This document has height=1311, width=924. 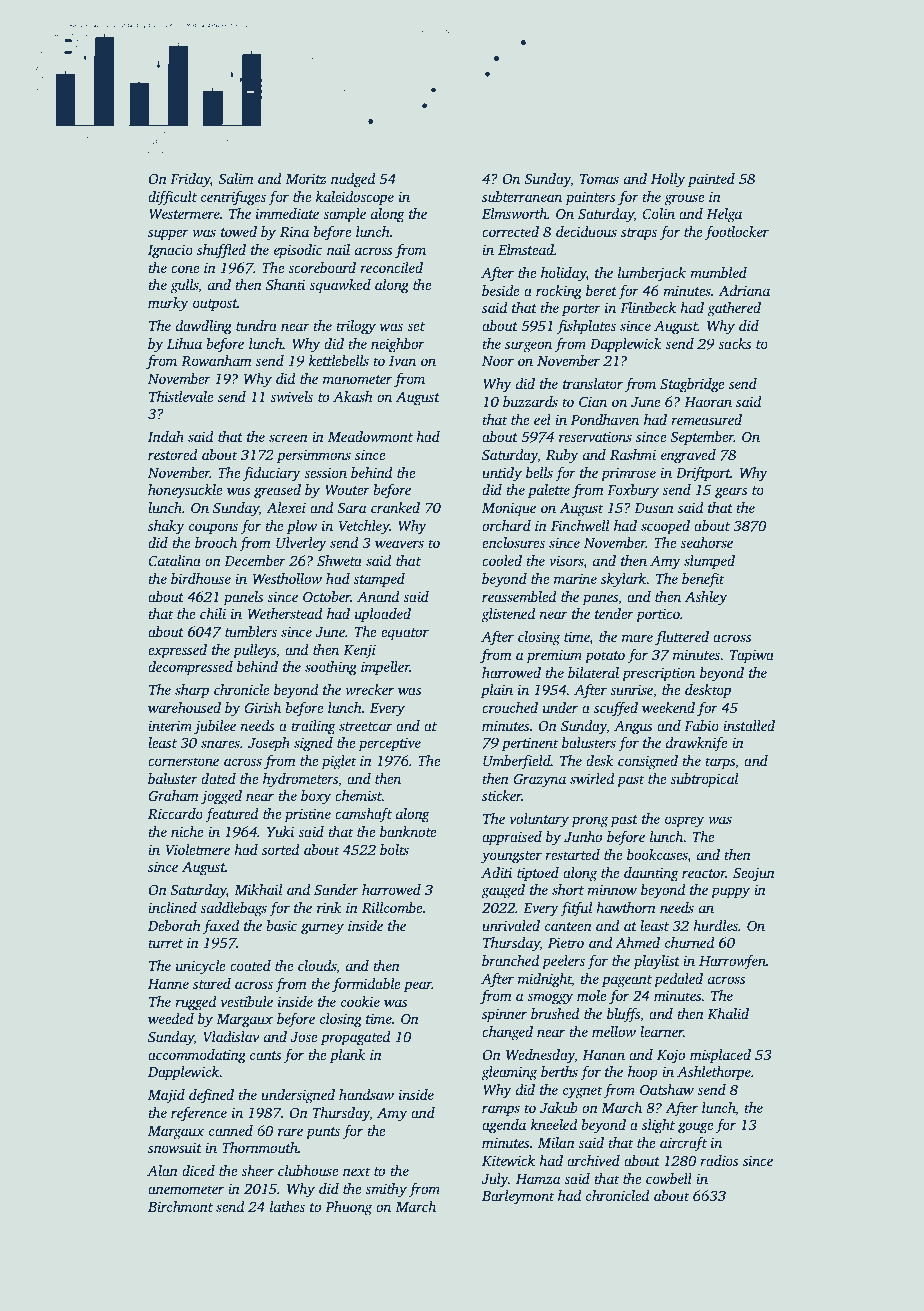 I want to click on cants, so click(x=266, y=1055).
